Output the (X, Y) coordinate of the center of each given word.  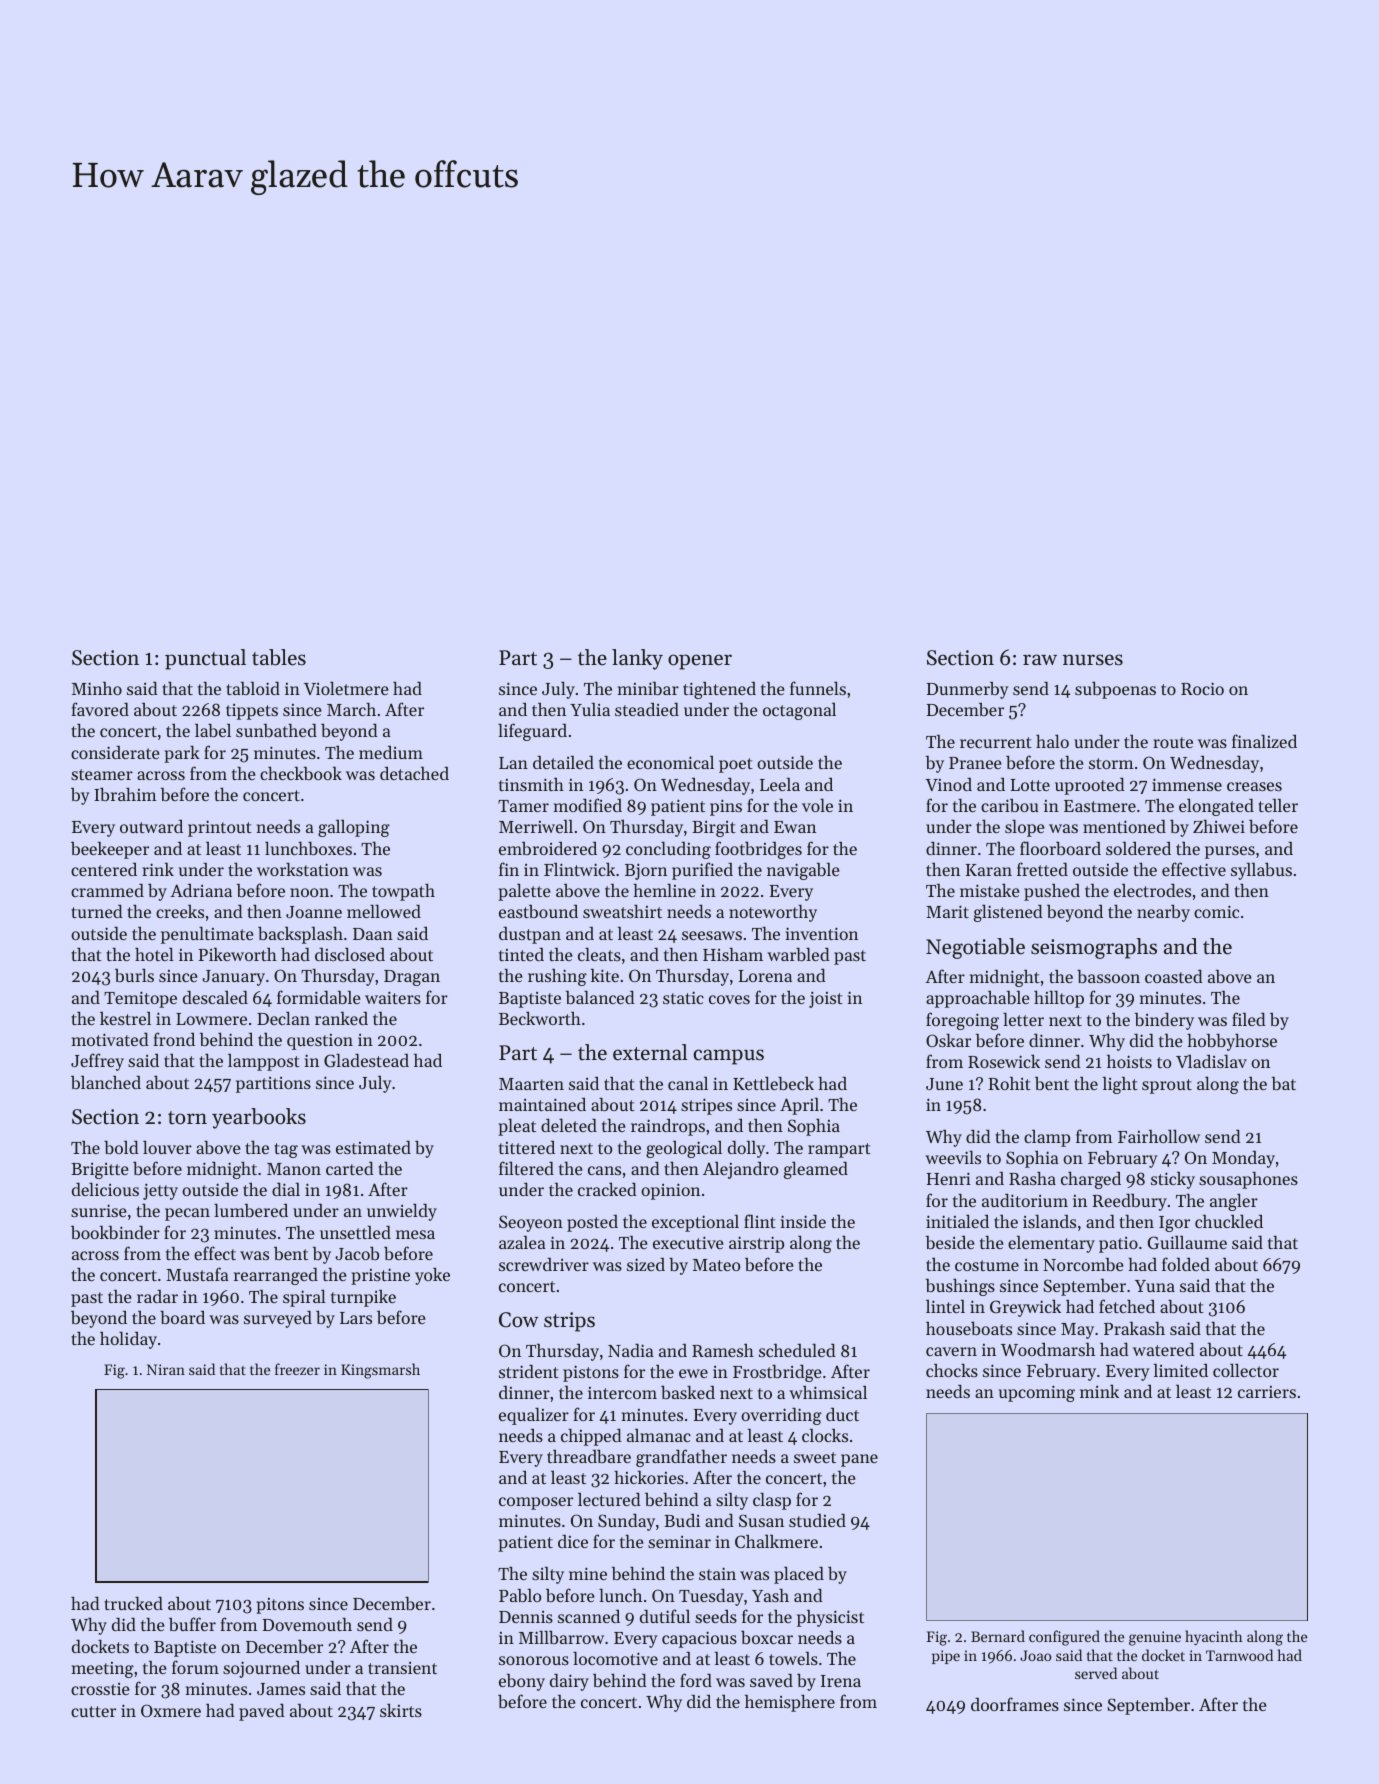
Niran (166, 1369)
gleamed (816, 1170)
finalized (1264, 741)
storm (1111, 763)
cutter (93, 1711)
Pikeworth (237, 954)
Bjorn (646, 871)
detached (414, 773)
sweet (815, 1457)
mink (1099, 1391)
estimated (373, 1147)
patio (1118, 1245)
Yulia (590, 709)
